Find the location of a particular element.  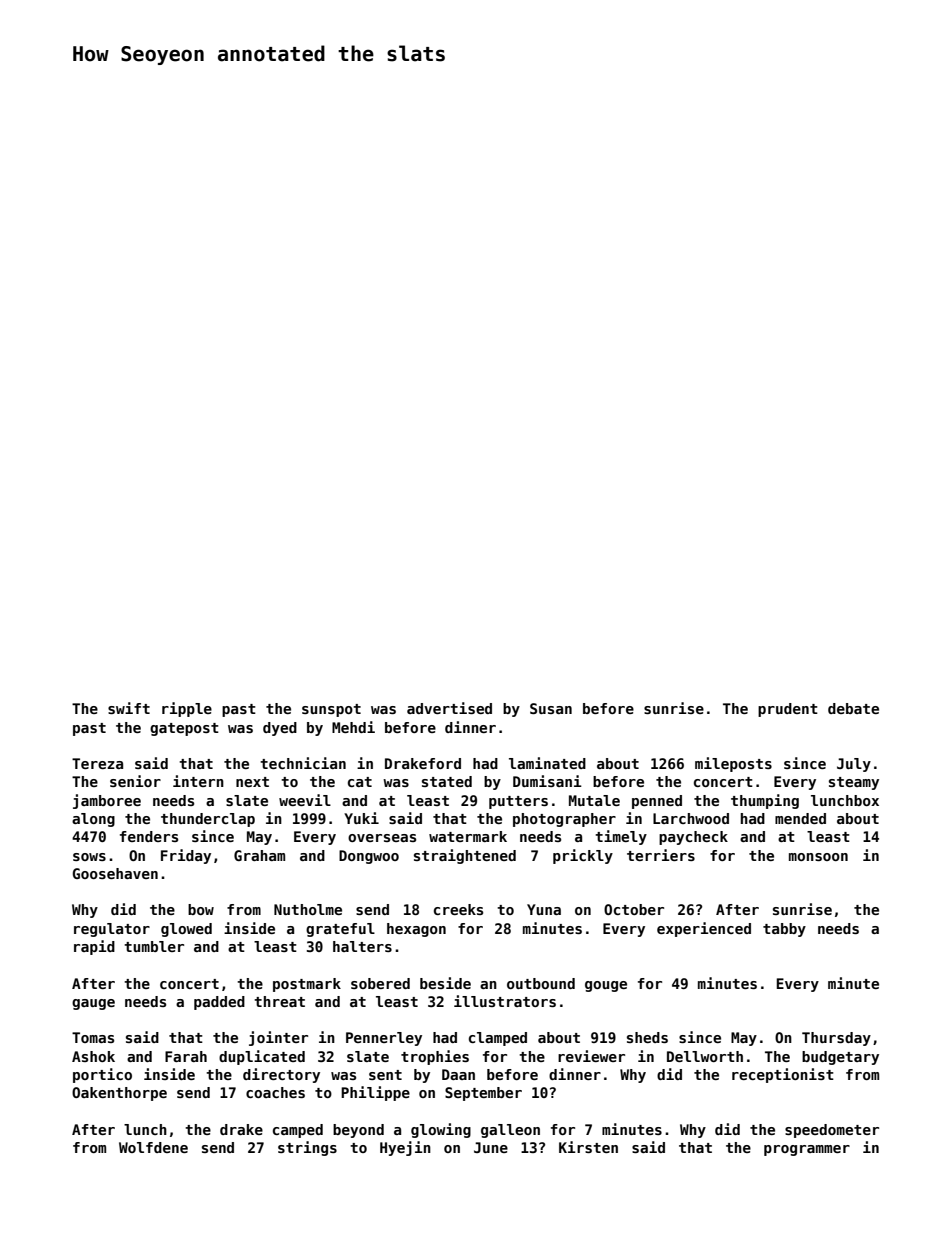

laminated is located at coordinates (547, 763).
